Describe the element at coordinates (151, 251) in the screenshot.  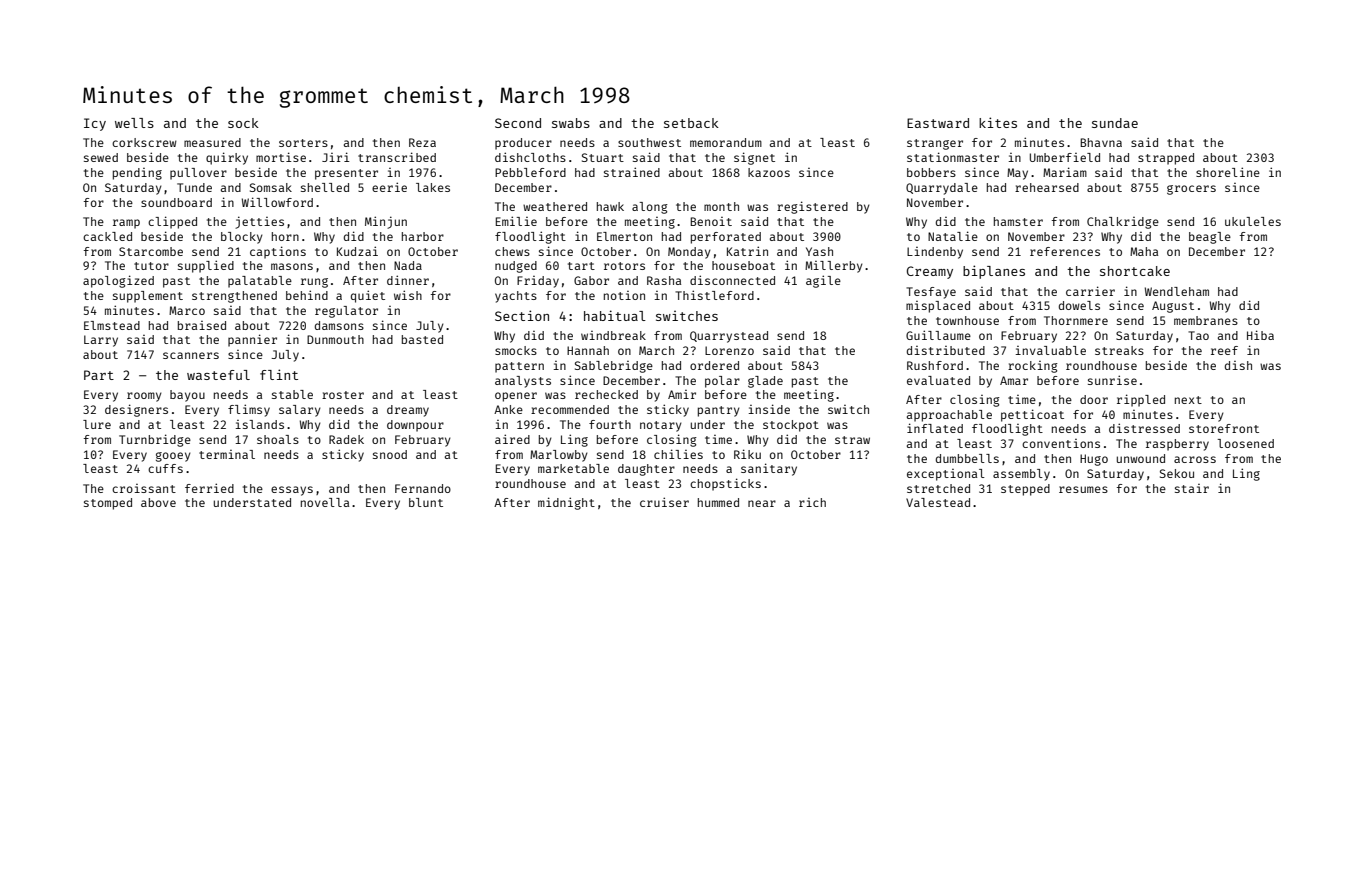
I see `Starcombe` at that location.
